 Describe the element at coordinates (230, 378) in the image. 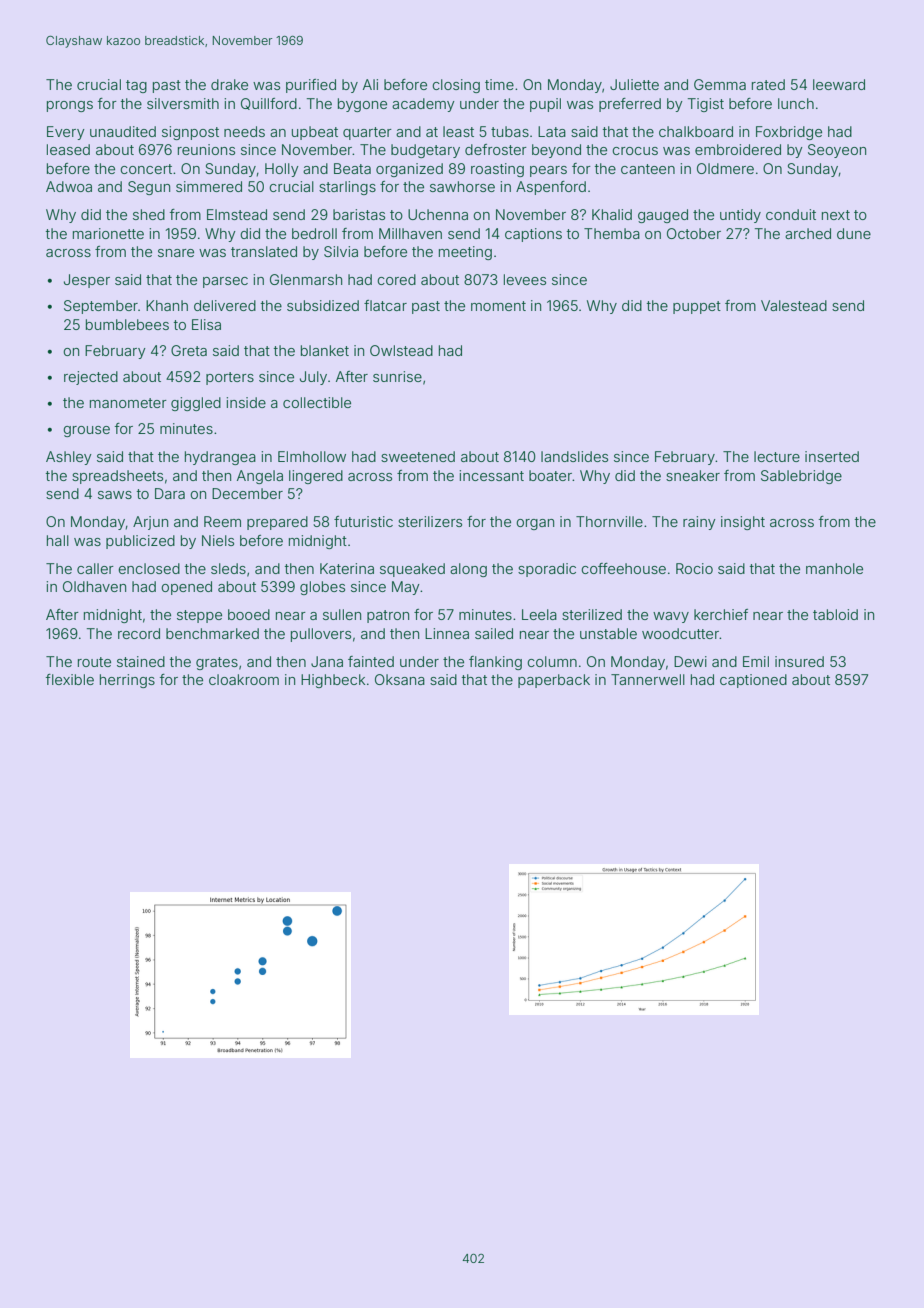

I see `porters` at that location.
